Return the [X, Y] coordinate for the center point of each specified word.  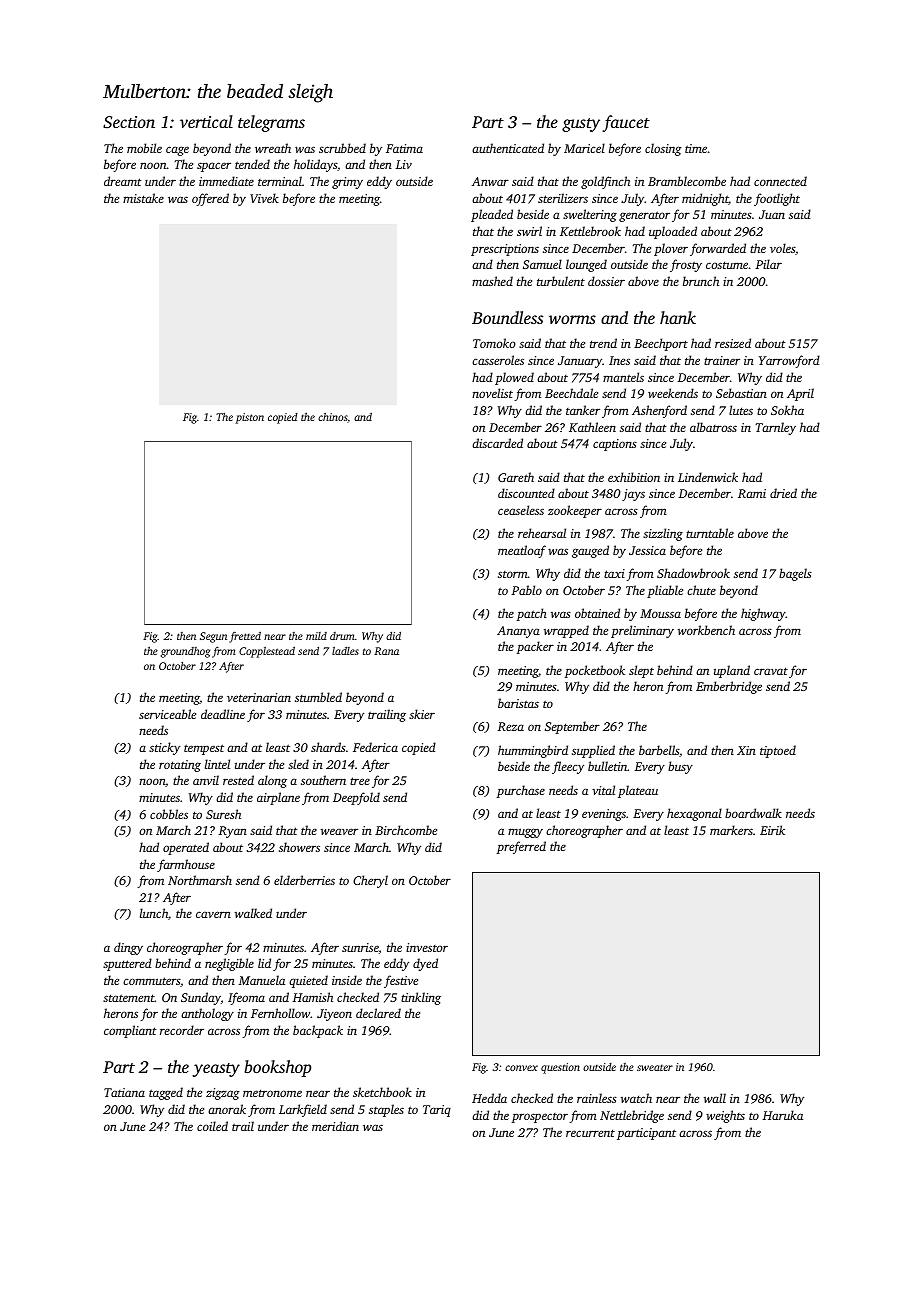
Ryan [233, 832]
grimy [347, 183]
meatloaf [522, 551]
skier [422, 714]
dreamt [123, 181]
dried [783, 493]
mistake [143, 198]
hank [678, 317]
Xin [746, 750]
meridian [335, 1126]
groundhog [185, 652]
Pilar [768, 264]
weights [725, 1116]
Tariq [437, 1111]
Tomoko [494, 343]
